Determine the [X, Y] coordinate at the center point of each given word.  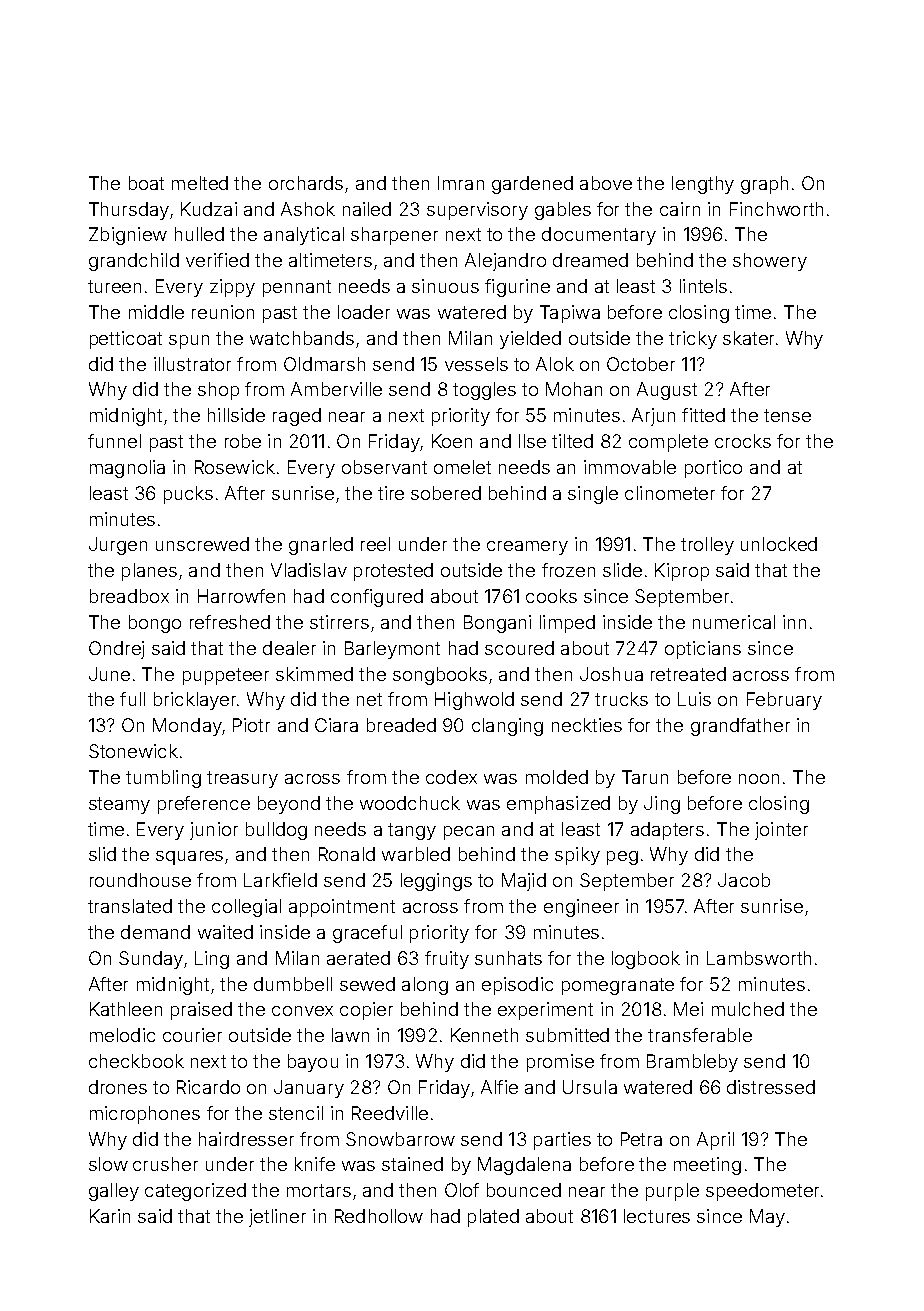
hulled [199, 234]
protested [393, 572]
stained [412, 1164]
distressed [771, 1087]
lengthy [703, 185]
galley [114, 1192]
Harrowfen [241, 596]
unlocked [779, 544]
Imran [461, 183]
